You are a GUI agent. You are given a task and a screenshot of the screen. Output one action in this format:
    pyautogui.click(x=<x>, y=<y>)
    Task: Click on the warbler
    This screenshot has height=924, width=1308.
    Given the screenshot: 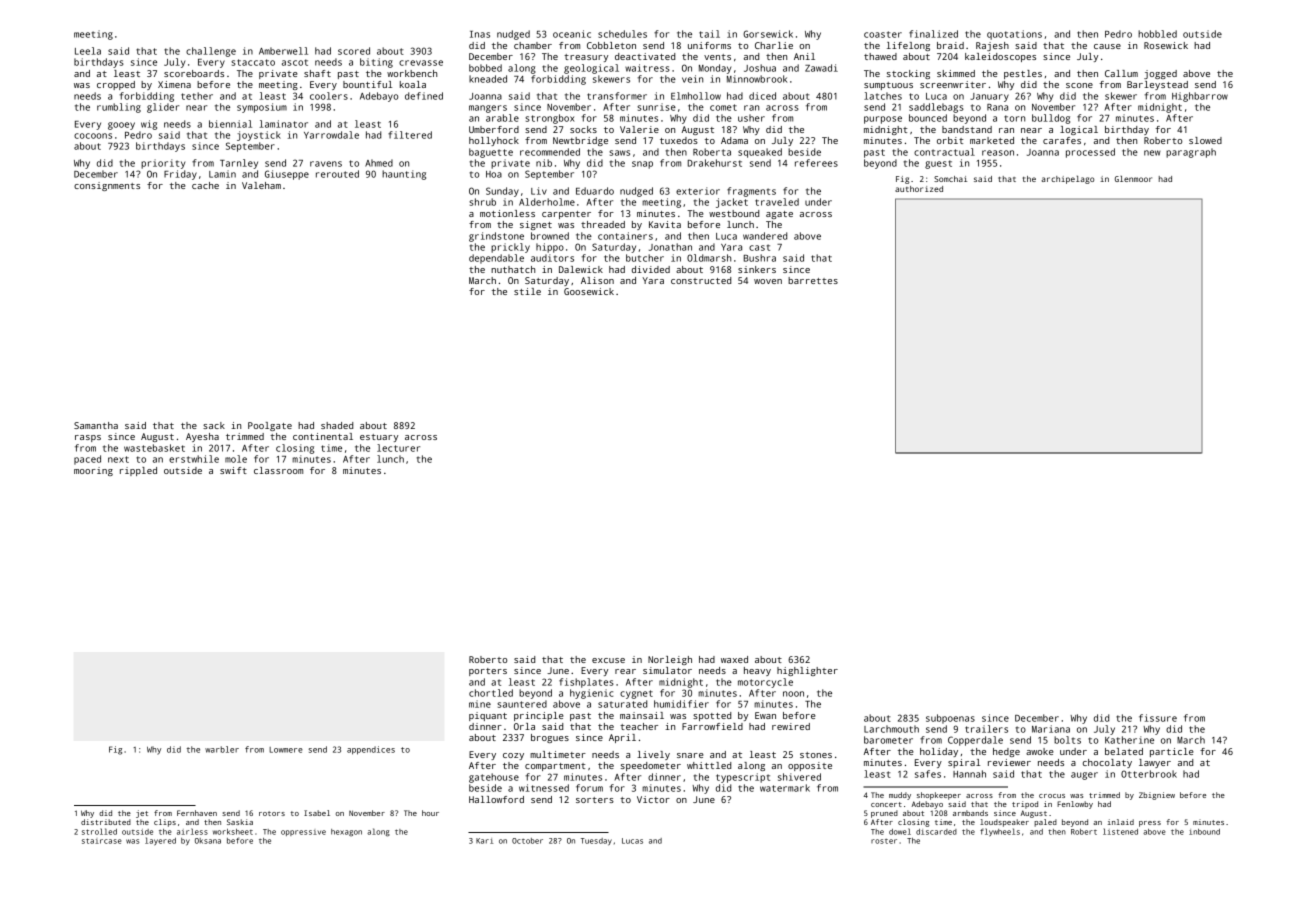 What is the action you would take?
    pyautogui.click(x=222, y=749)
